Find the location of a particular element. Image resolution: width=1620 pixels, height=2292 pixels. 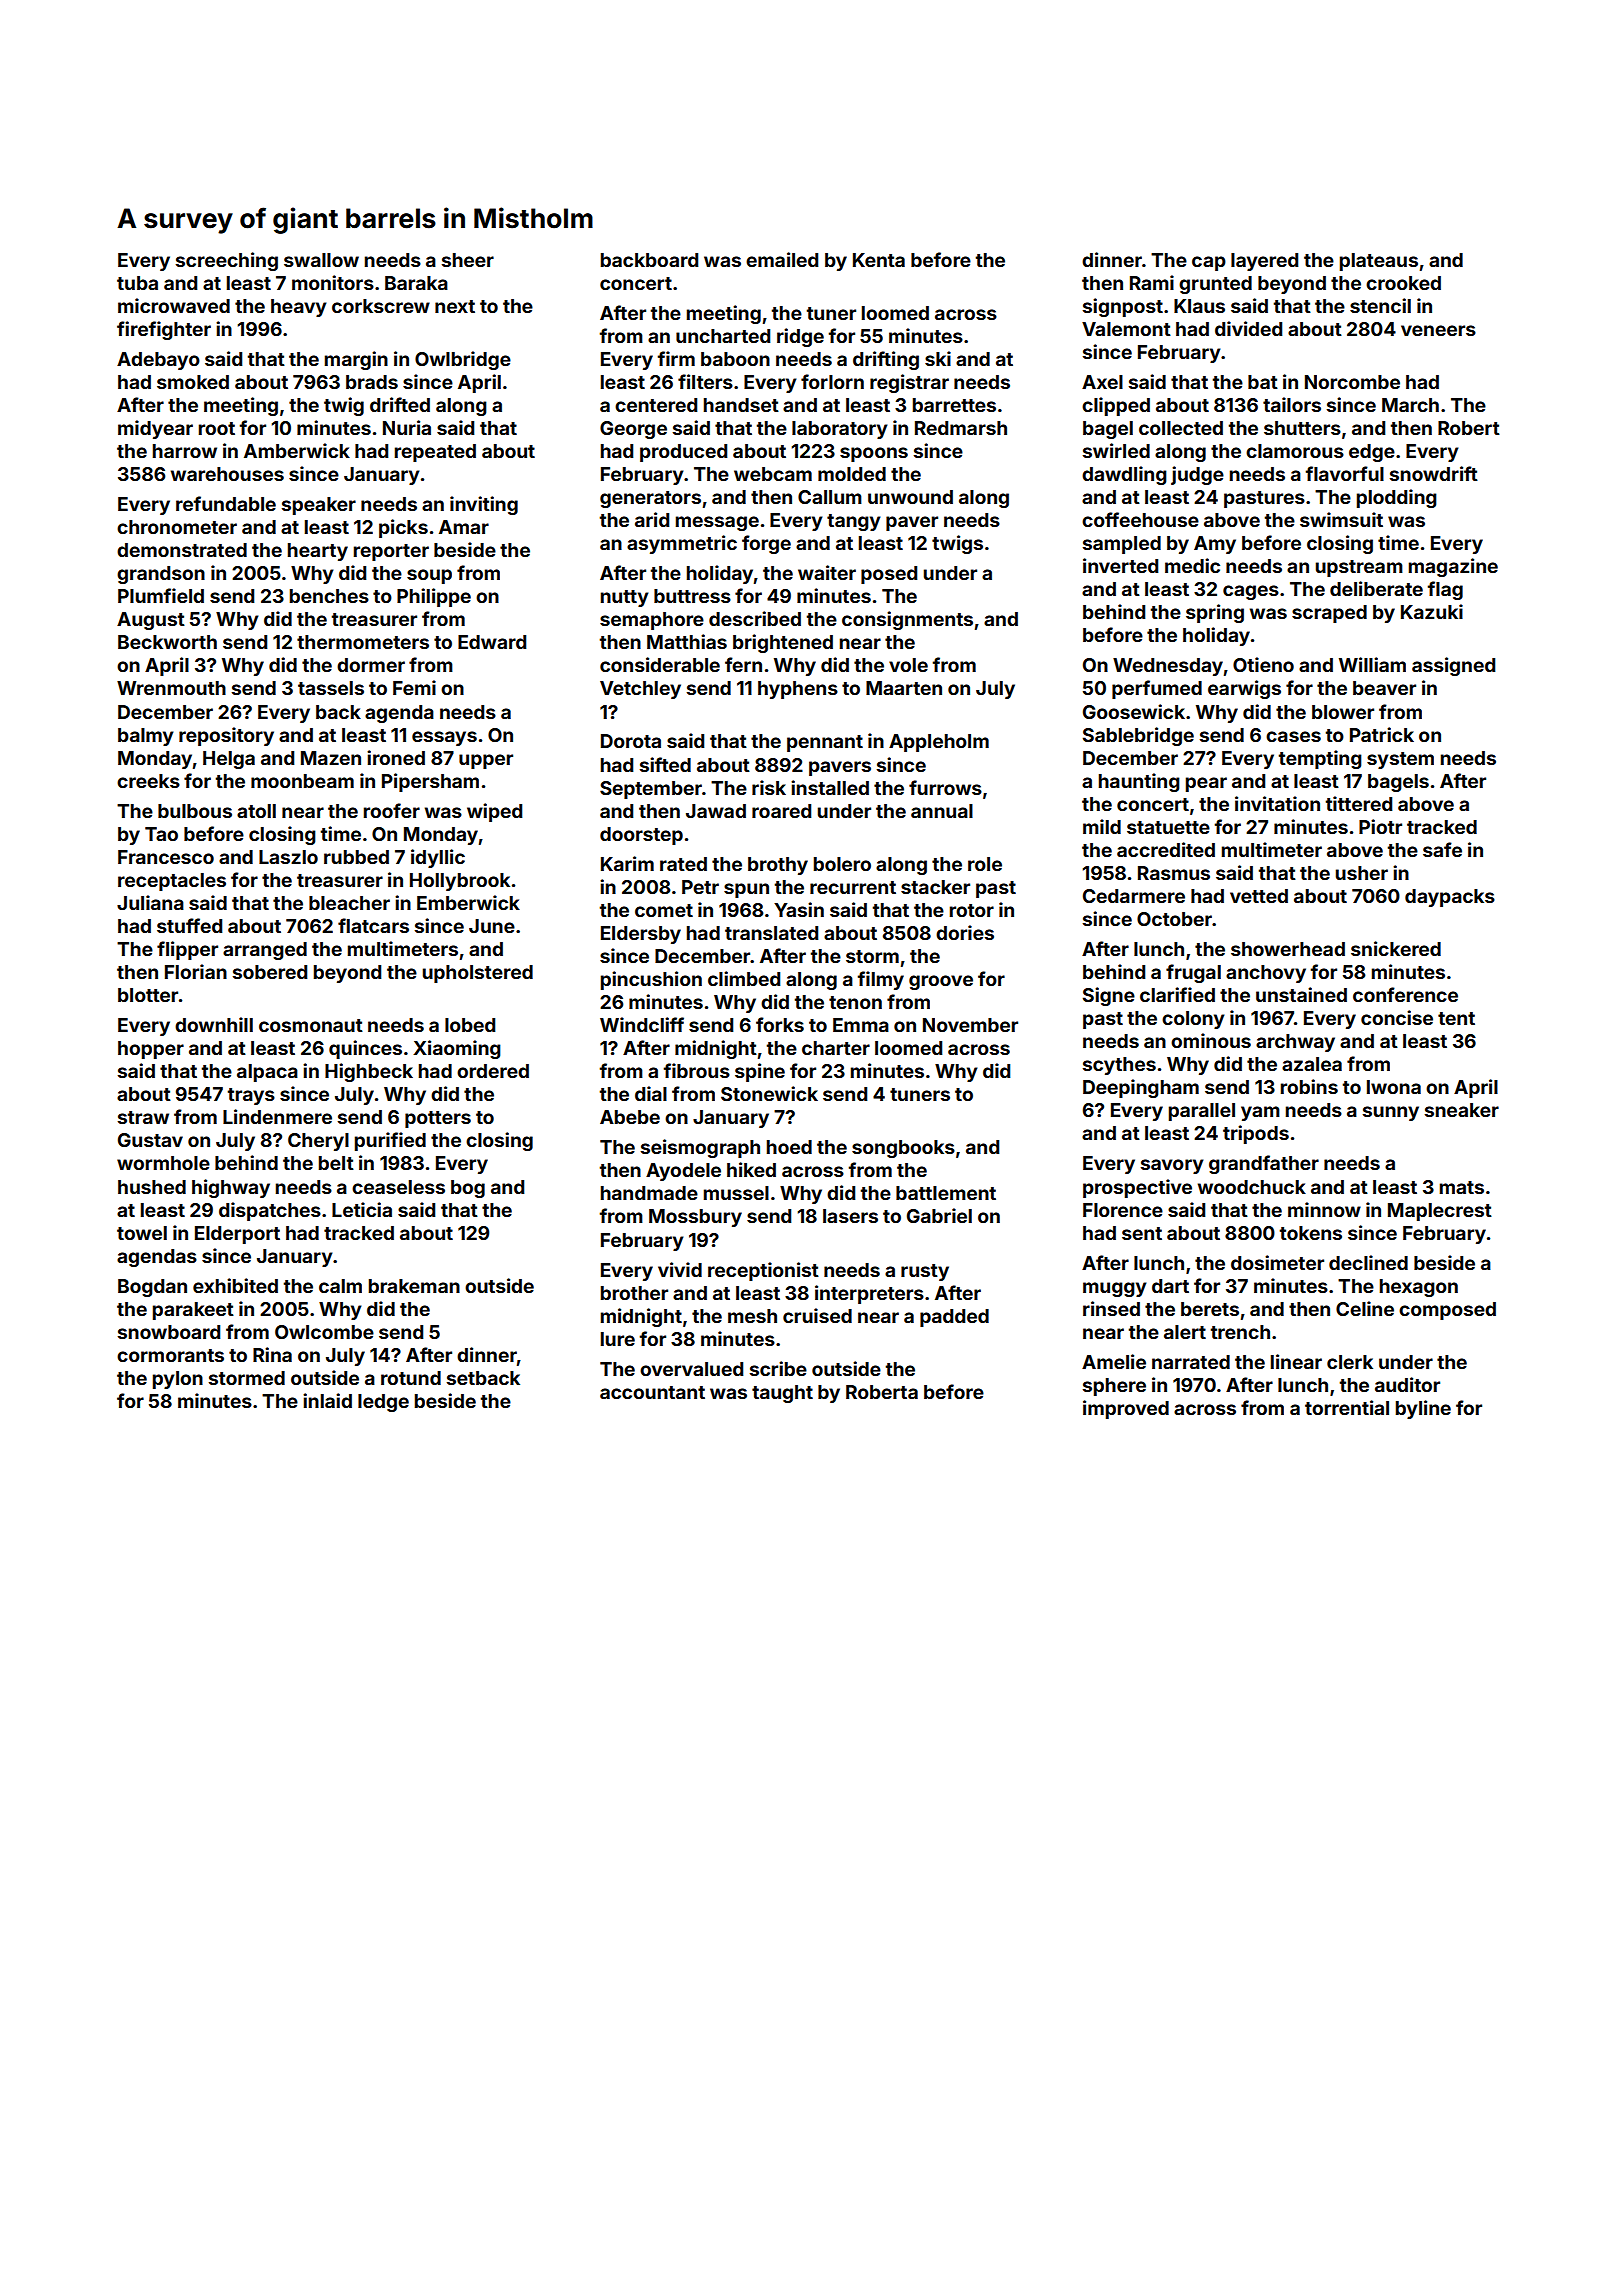

tokens is located at coordinates (1311, 1233).
